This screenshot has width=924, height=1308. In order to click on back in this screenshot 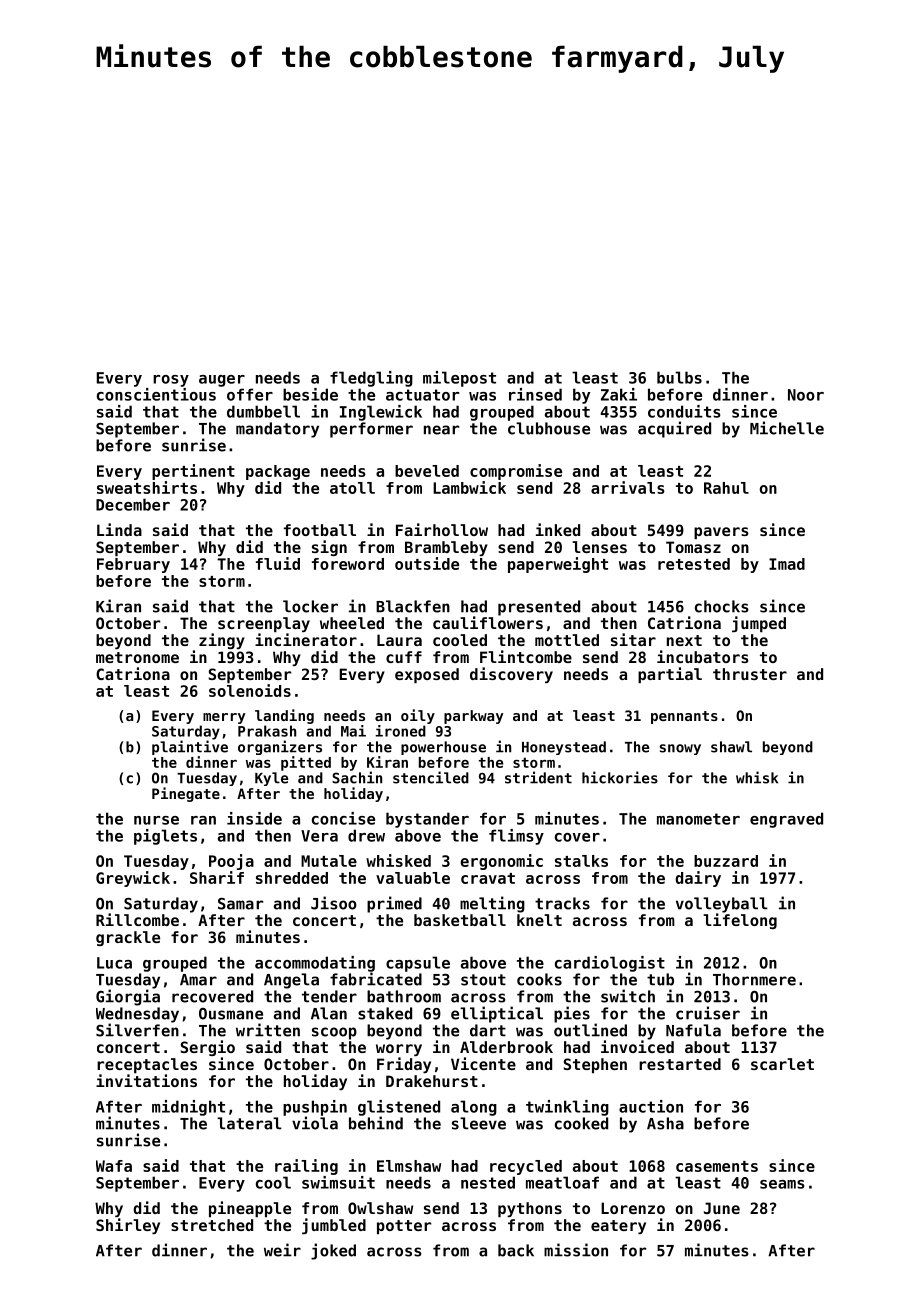, I will do `click(516, 1250)`.
